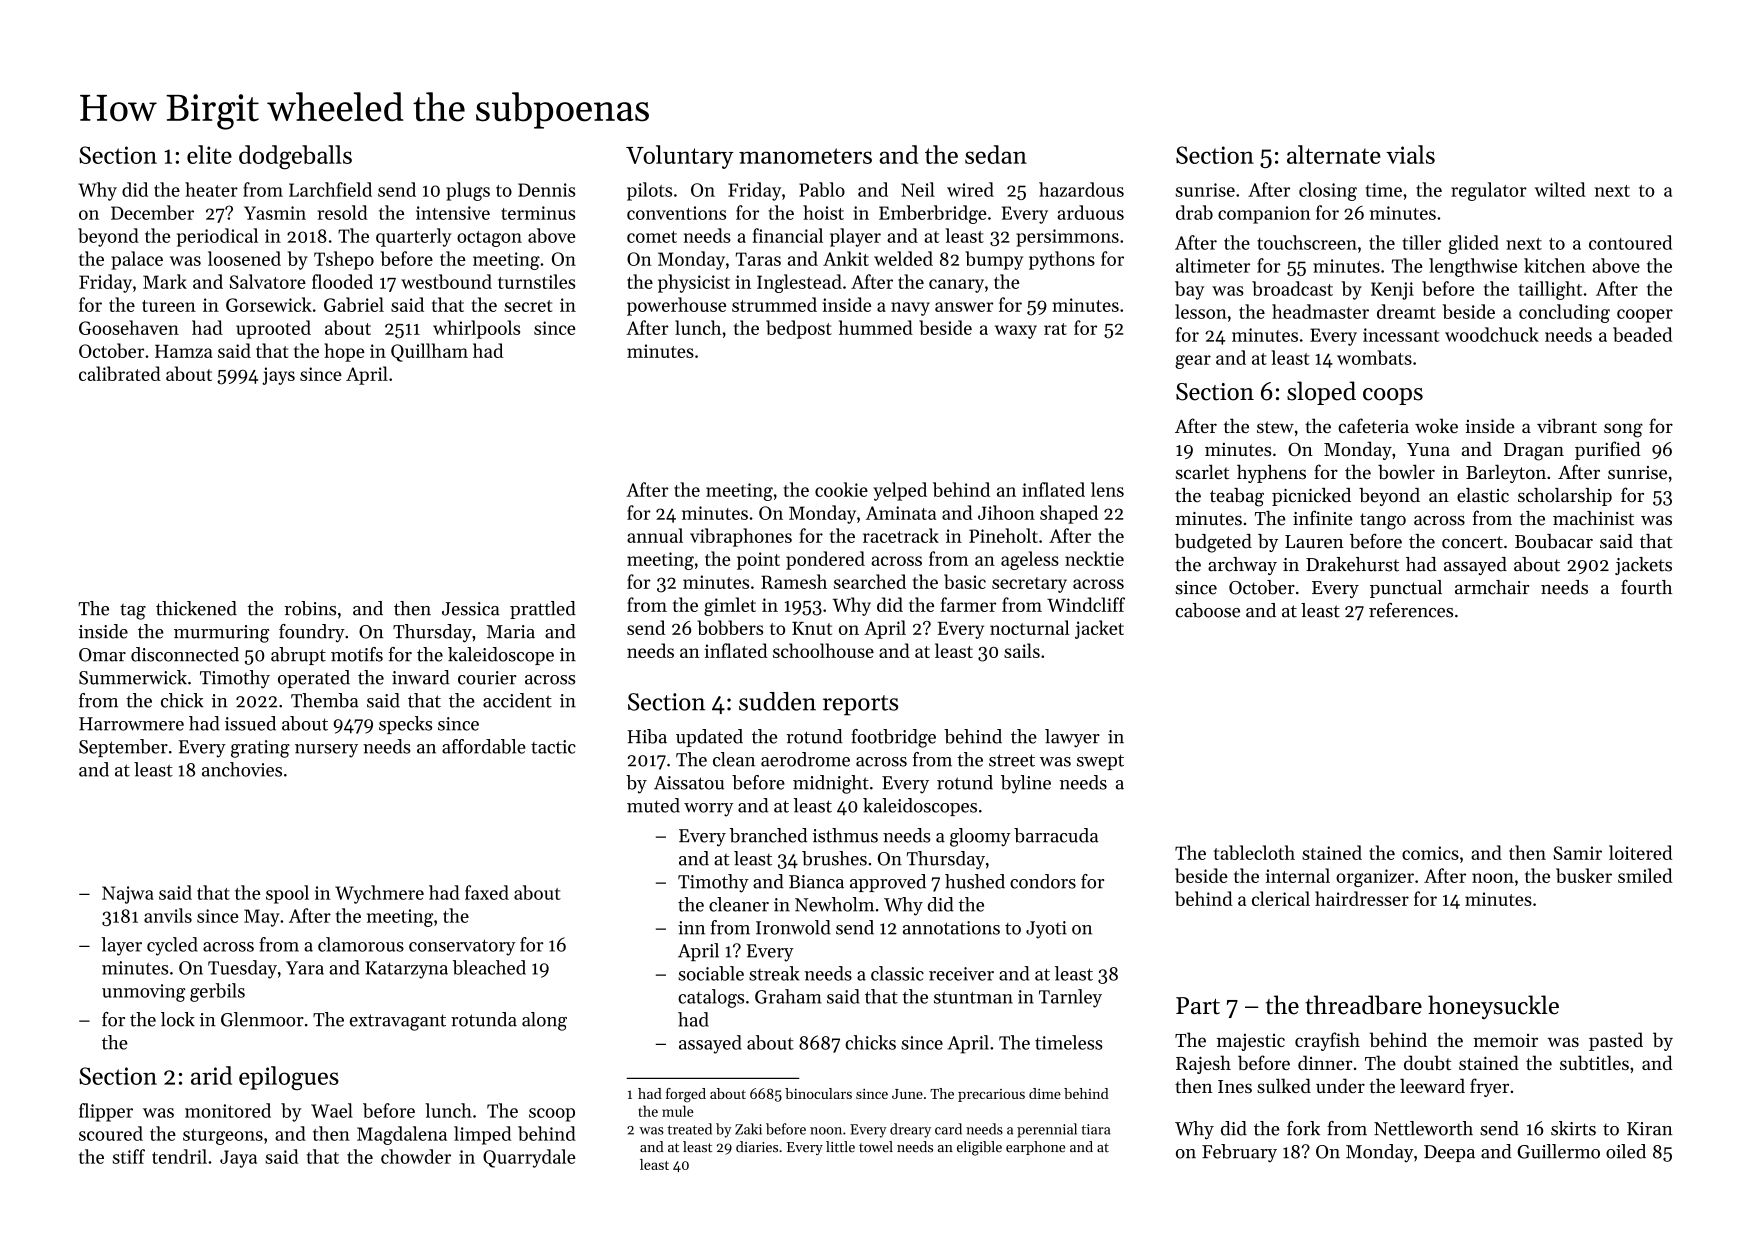  What do you see at coordinates (730, 606) in the screenshot?
I see `gimlet` at bounding box center [730, 606].
